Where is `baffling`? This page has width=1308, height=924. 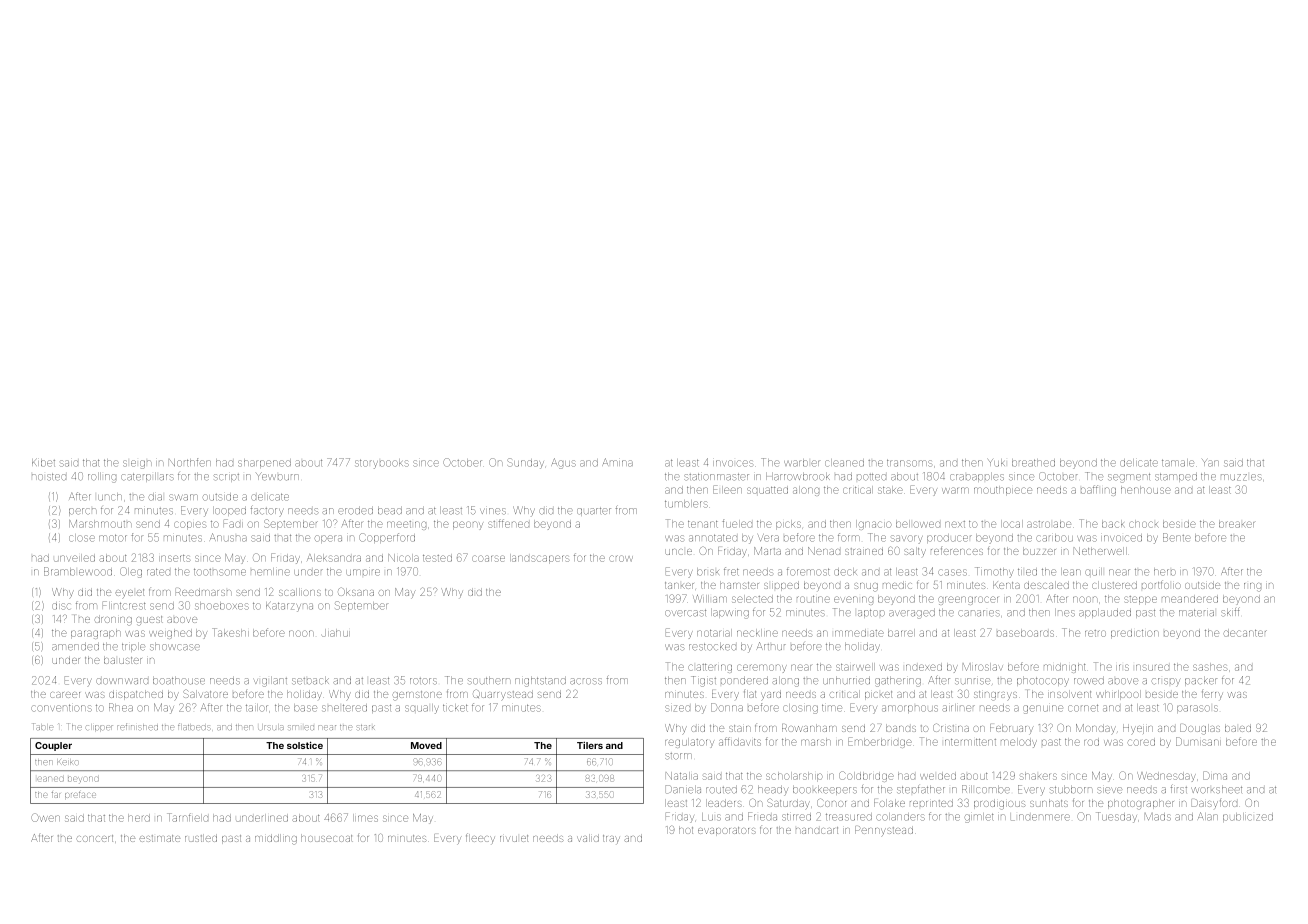
baffling is located at coordinates (1098, 490).
